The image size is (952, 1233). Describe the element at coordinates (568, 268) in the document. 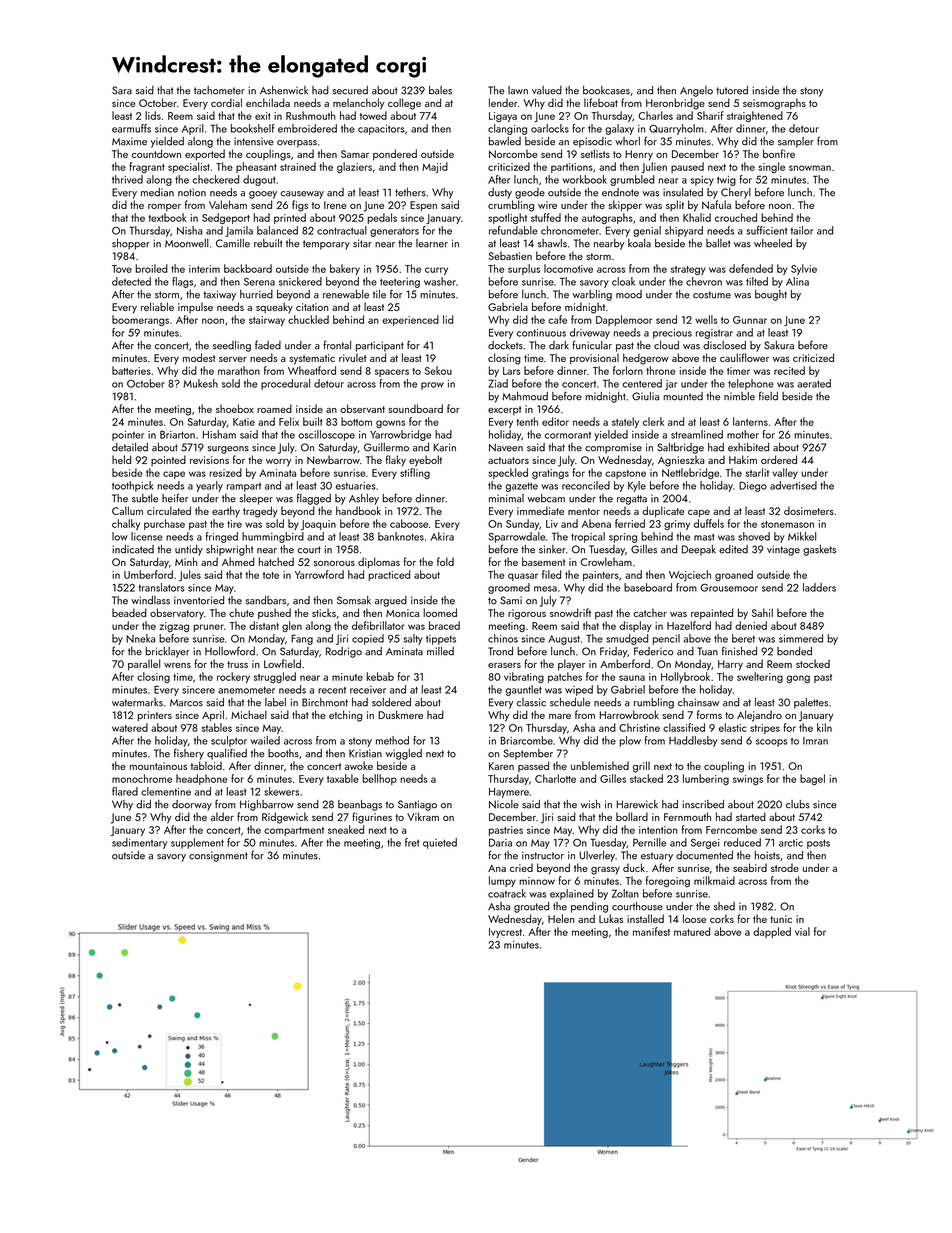

I see `locomotive` at that location.
